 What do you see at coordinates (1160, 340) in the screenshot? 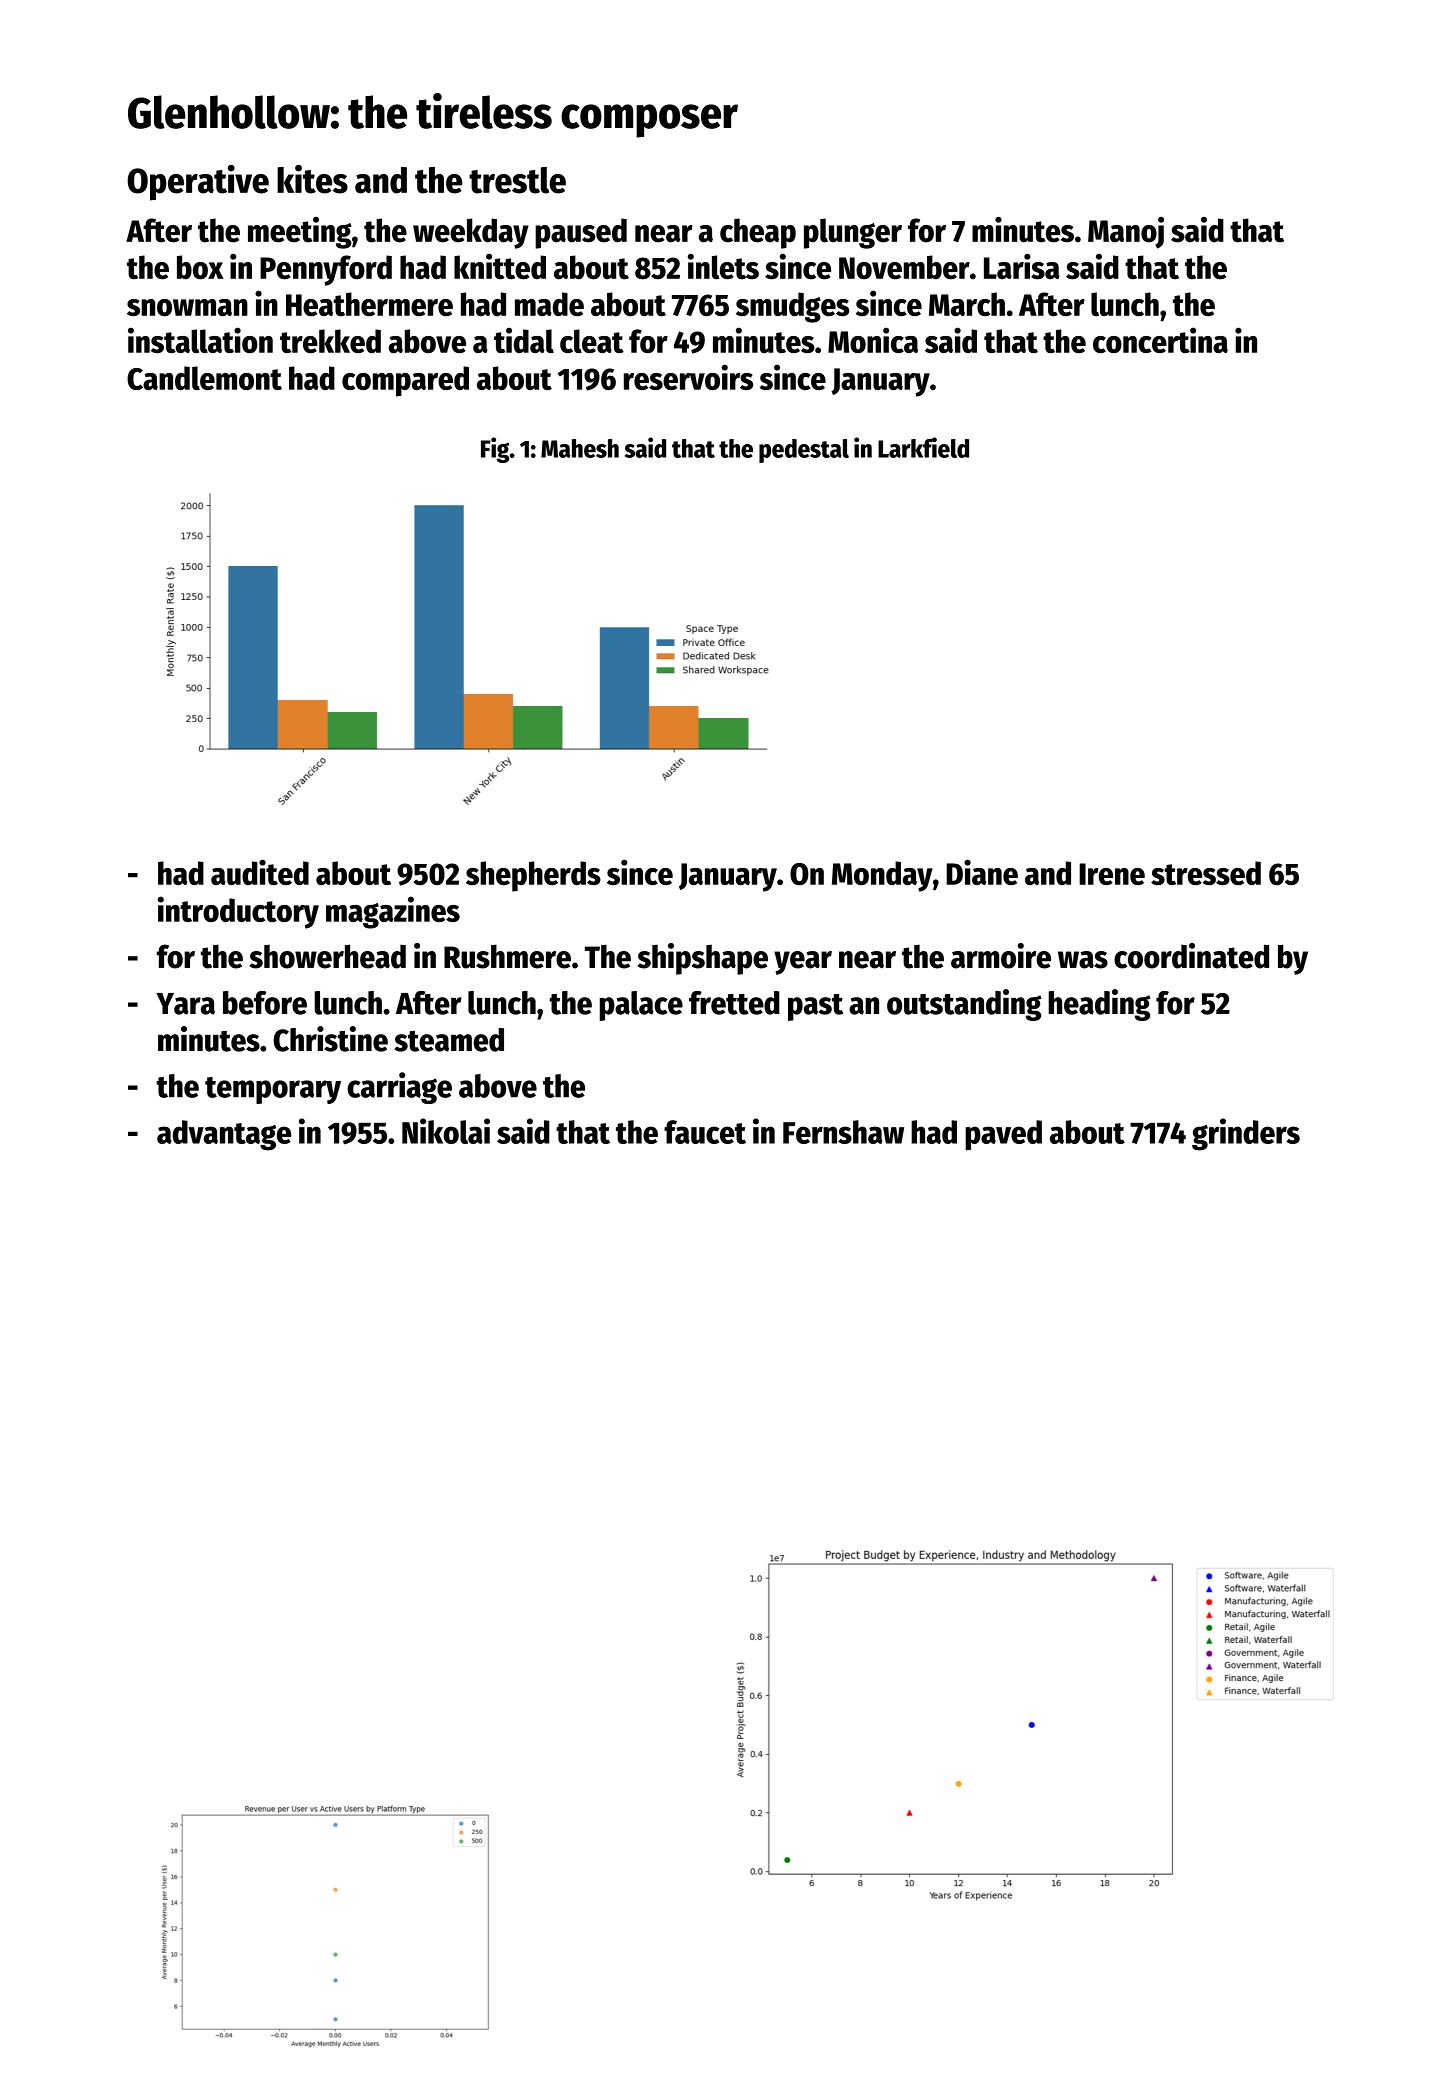
I see `concertina` at bounding box center [1160, 340].
